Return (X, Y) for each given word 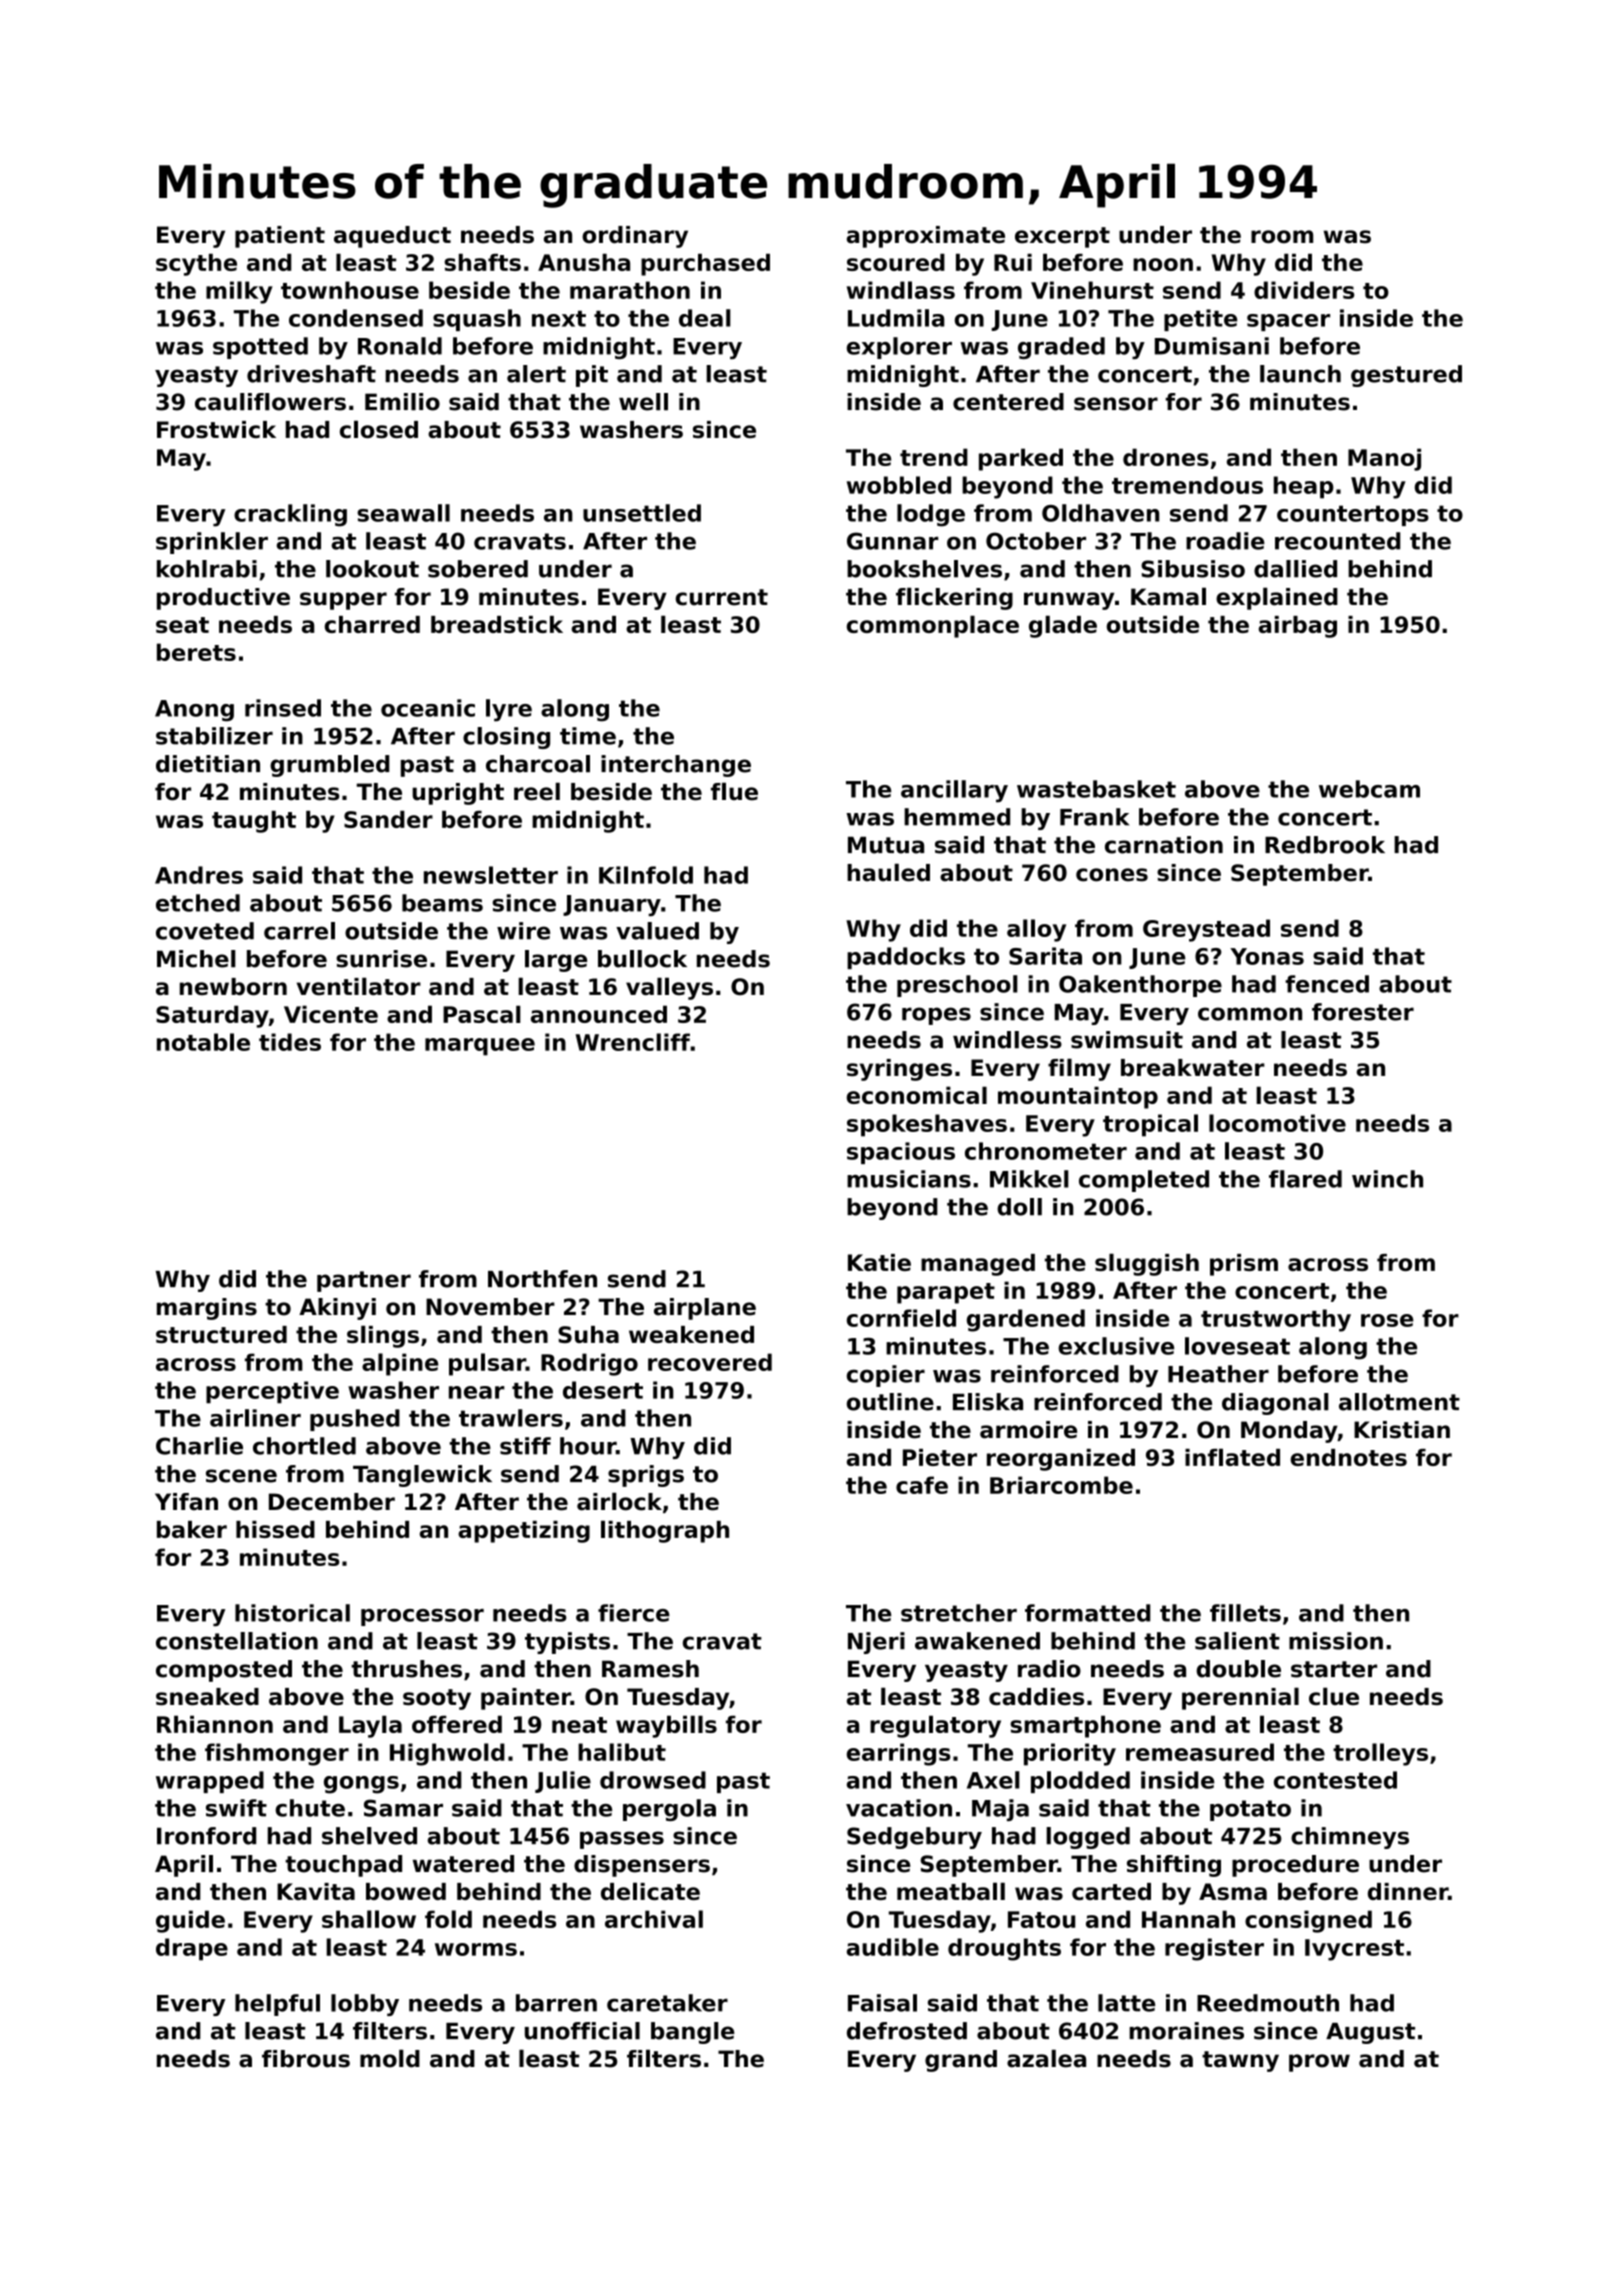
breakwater (1193, 1068)
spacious (901, 1153)
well (643, 402)
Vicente (331, 1014)
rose (1387, 1320)
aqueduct (392, 237)
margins (207, 1309)
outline (890, 1402)
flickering (954, 598)
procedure (1295, 1866)
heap (1304, 487)
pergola (669, 1810)
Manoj (1384, 459)
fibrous (306, 2059)
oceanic (428, 708)
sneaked (207, 1697)
